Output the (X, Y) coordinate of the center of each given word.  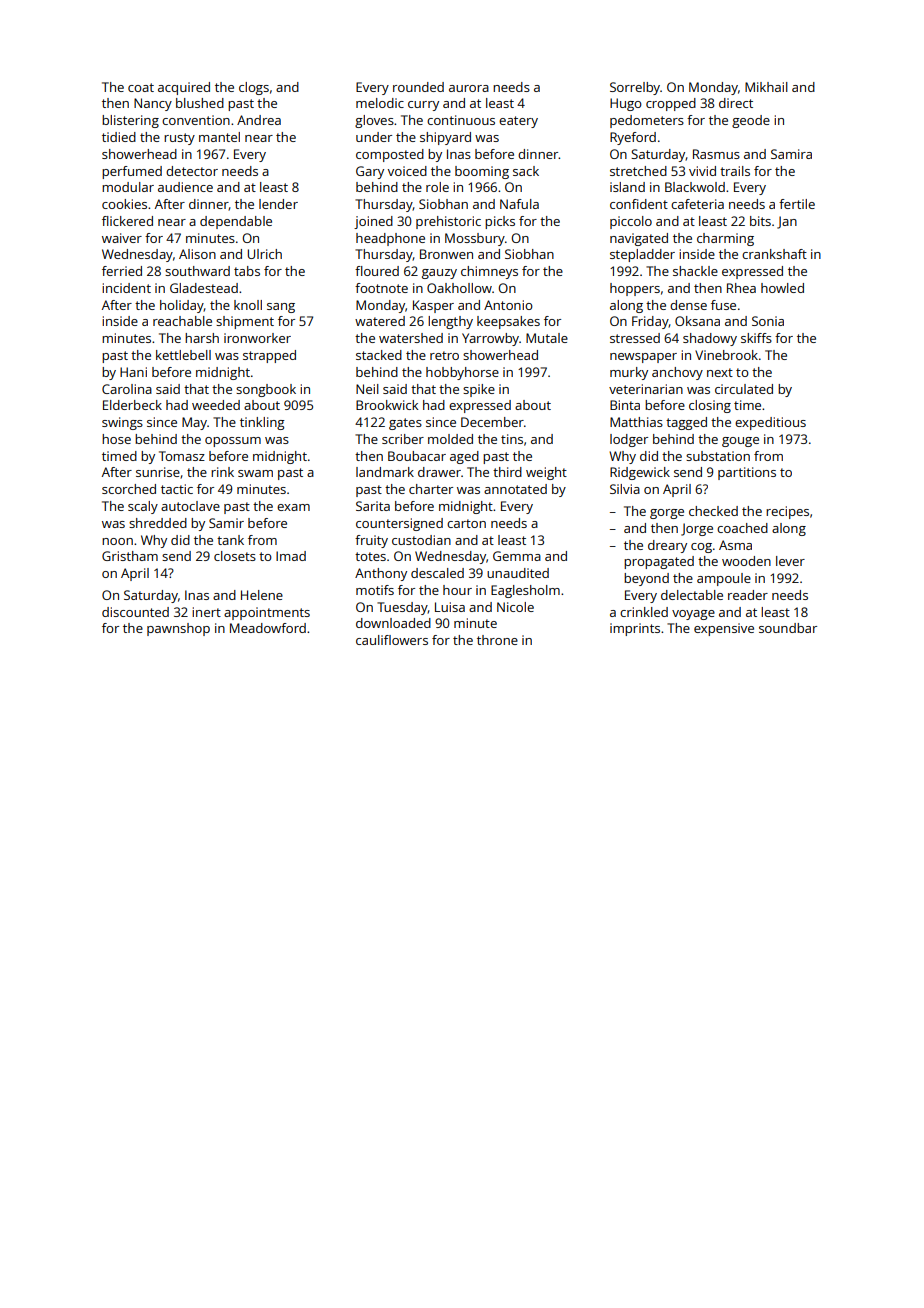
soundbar (788, 628)
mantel (219, 137)
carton (466, 523)
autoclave (190, 506)
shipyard (445, 138)
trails (735, 171)
